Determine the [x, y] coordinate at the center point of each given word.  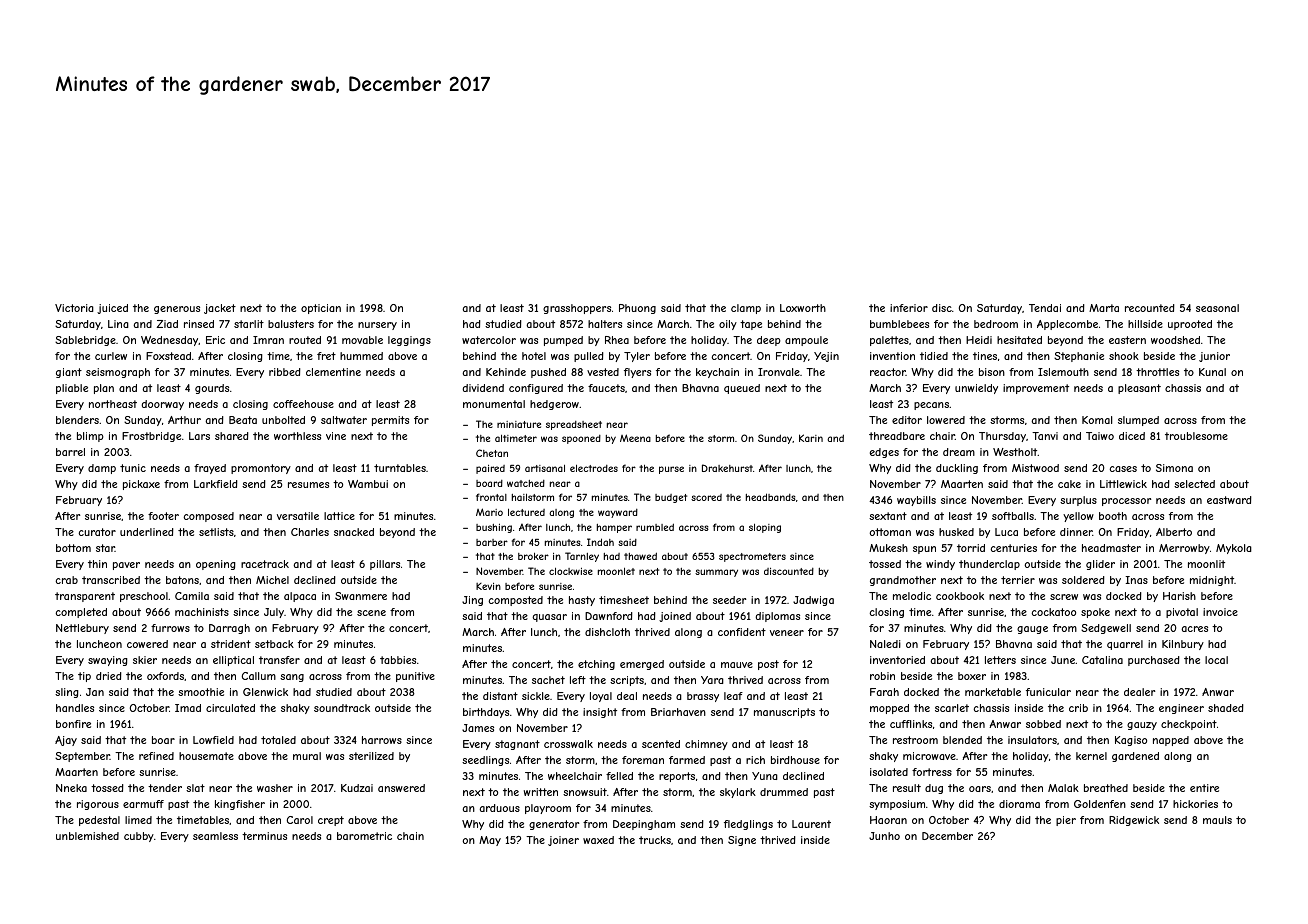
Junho [884, 836]
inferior [909, 308]
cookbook [960, 596]
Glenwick [265, 692]
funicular [1048, 692]
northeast [113, 404]
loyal [601, 697]
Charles [310, 532]
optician [321, 309]
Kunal [1212, 372]
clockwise [571, 571]
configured [536, 389]
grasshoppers [577, 309]
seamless [215, 836]
